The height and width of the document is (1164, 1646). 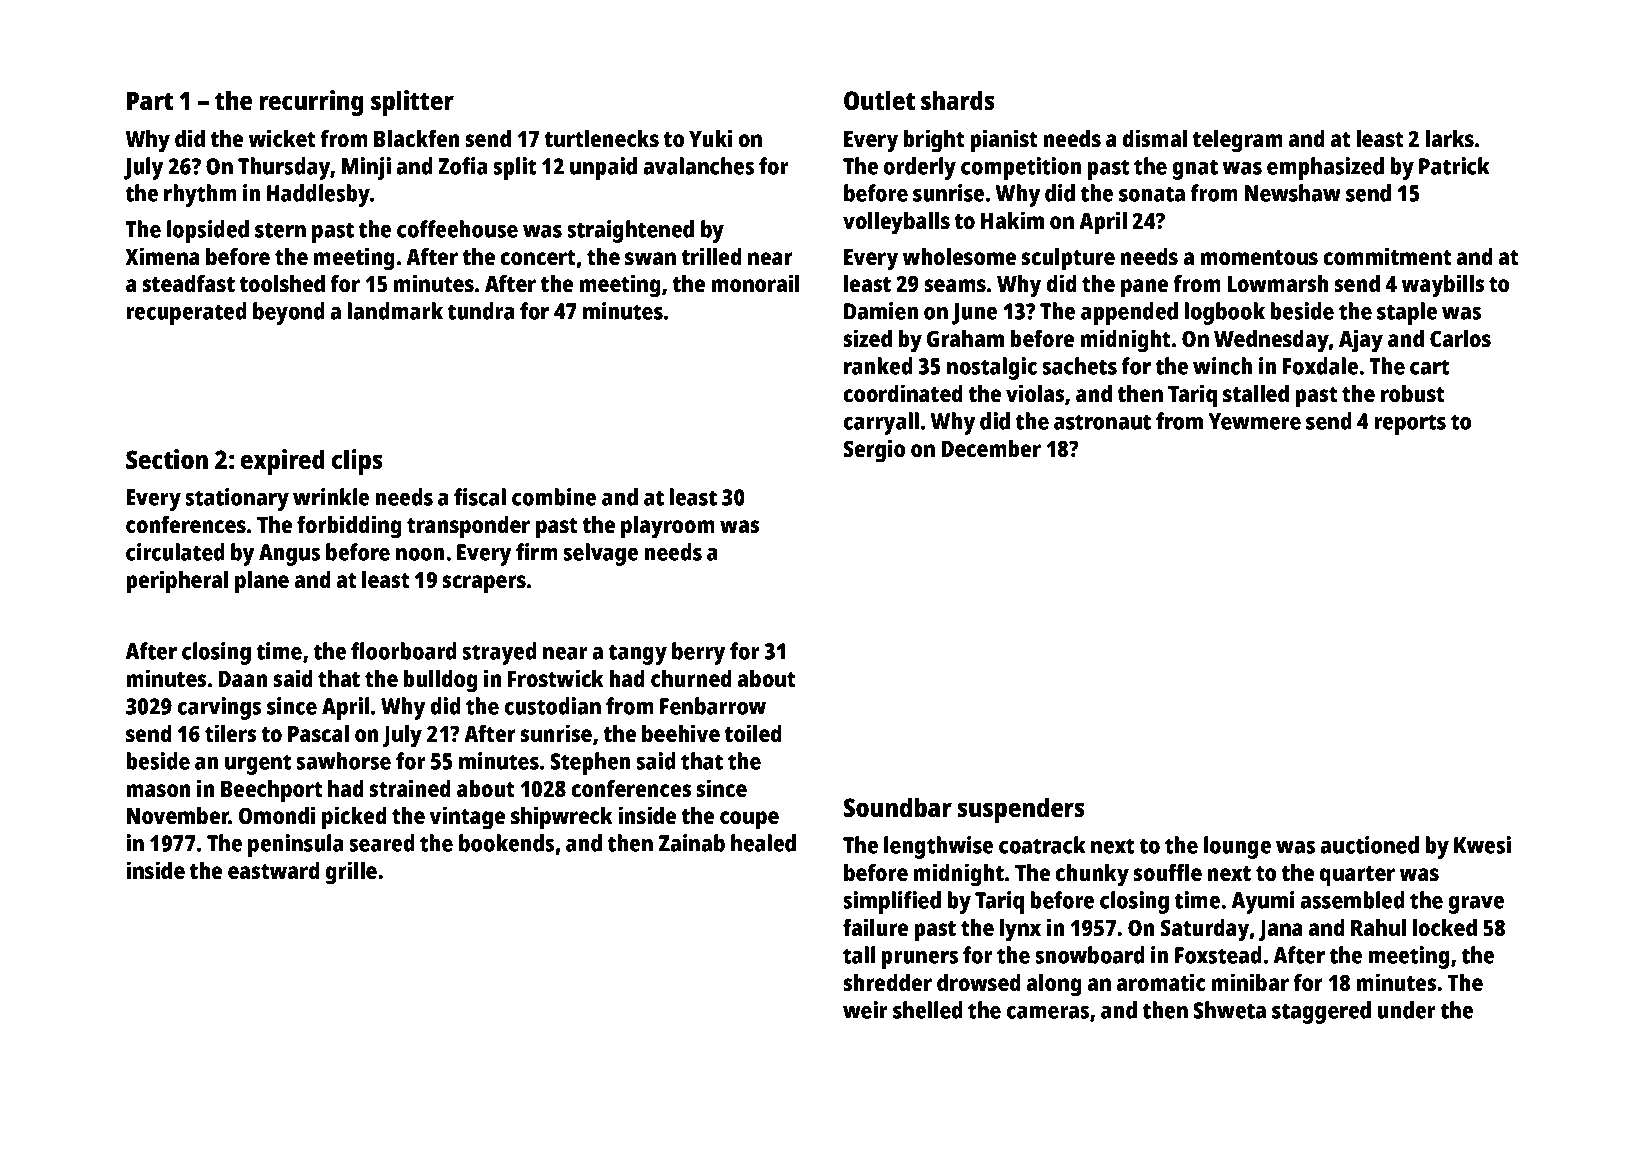 What do you see at coordinates (698, 653) in the document?
I see `berry` at bounding box center [698, 653].
